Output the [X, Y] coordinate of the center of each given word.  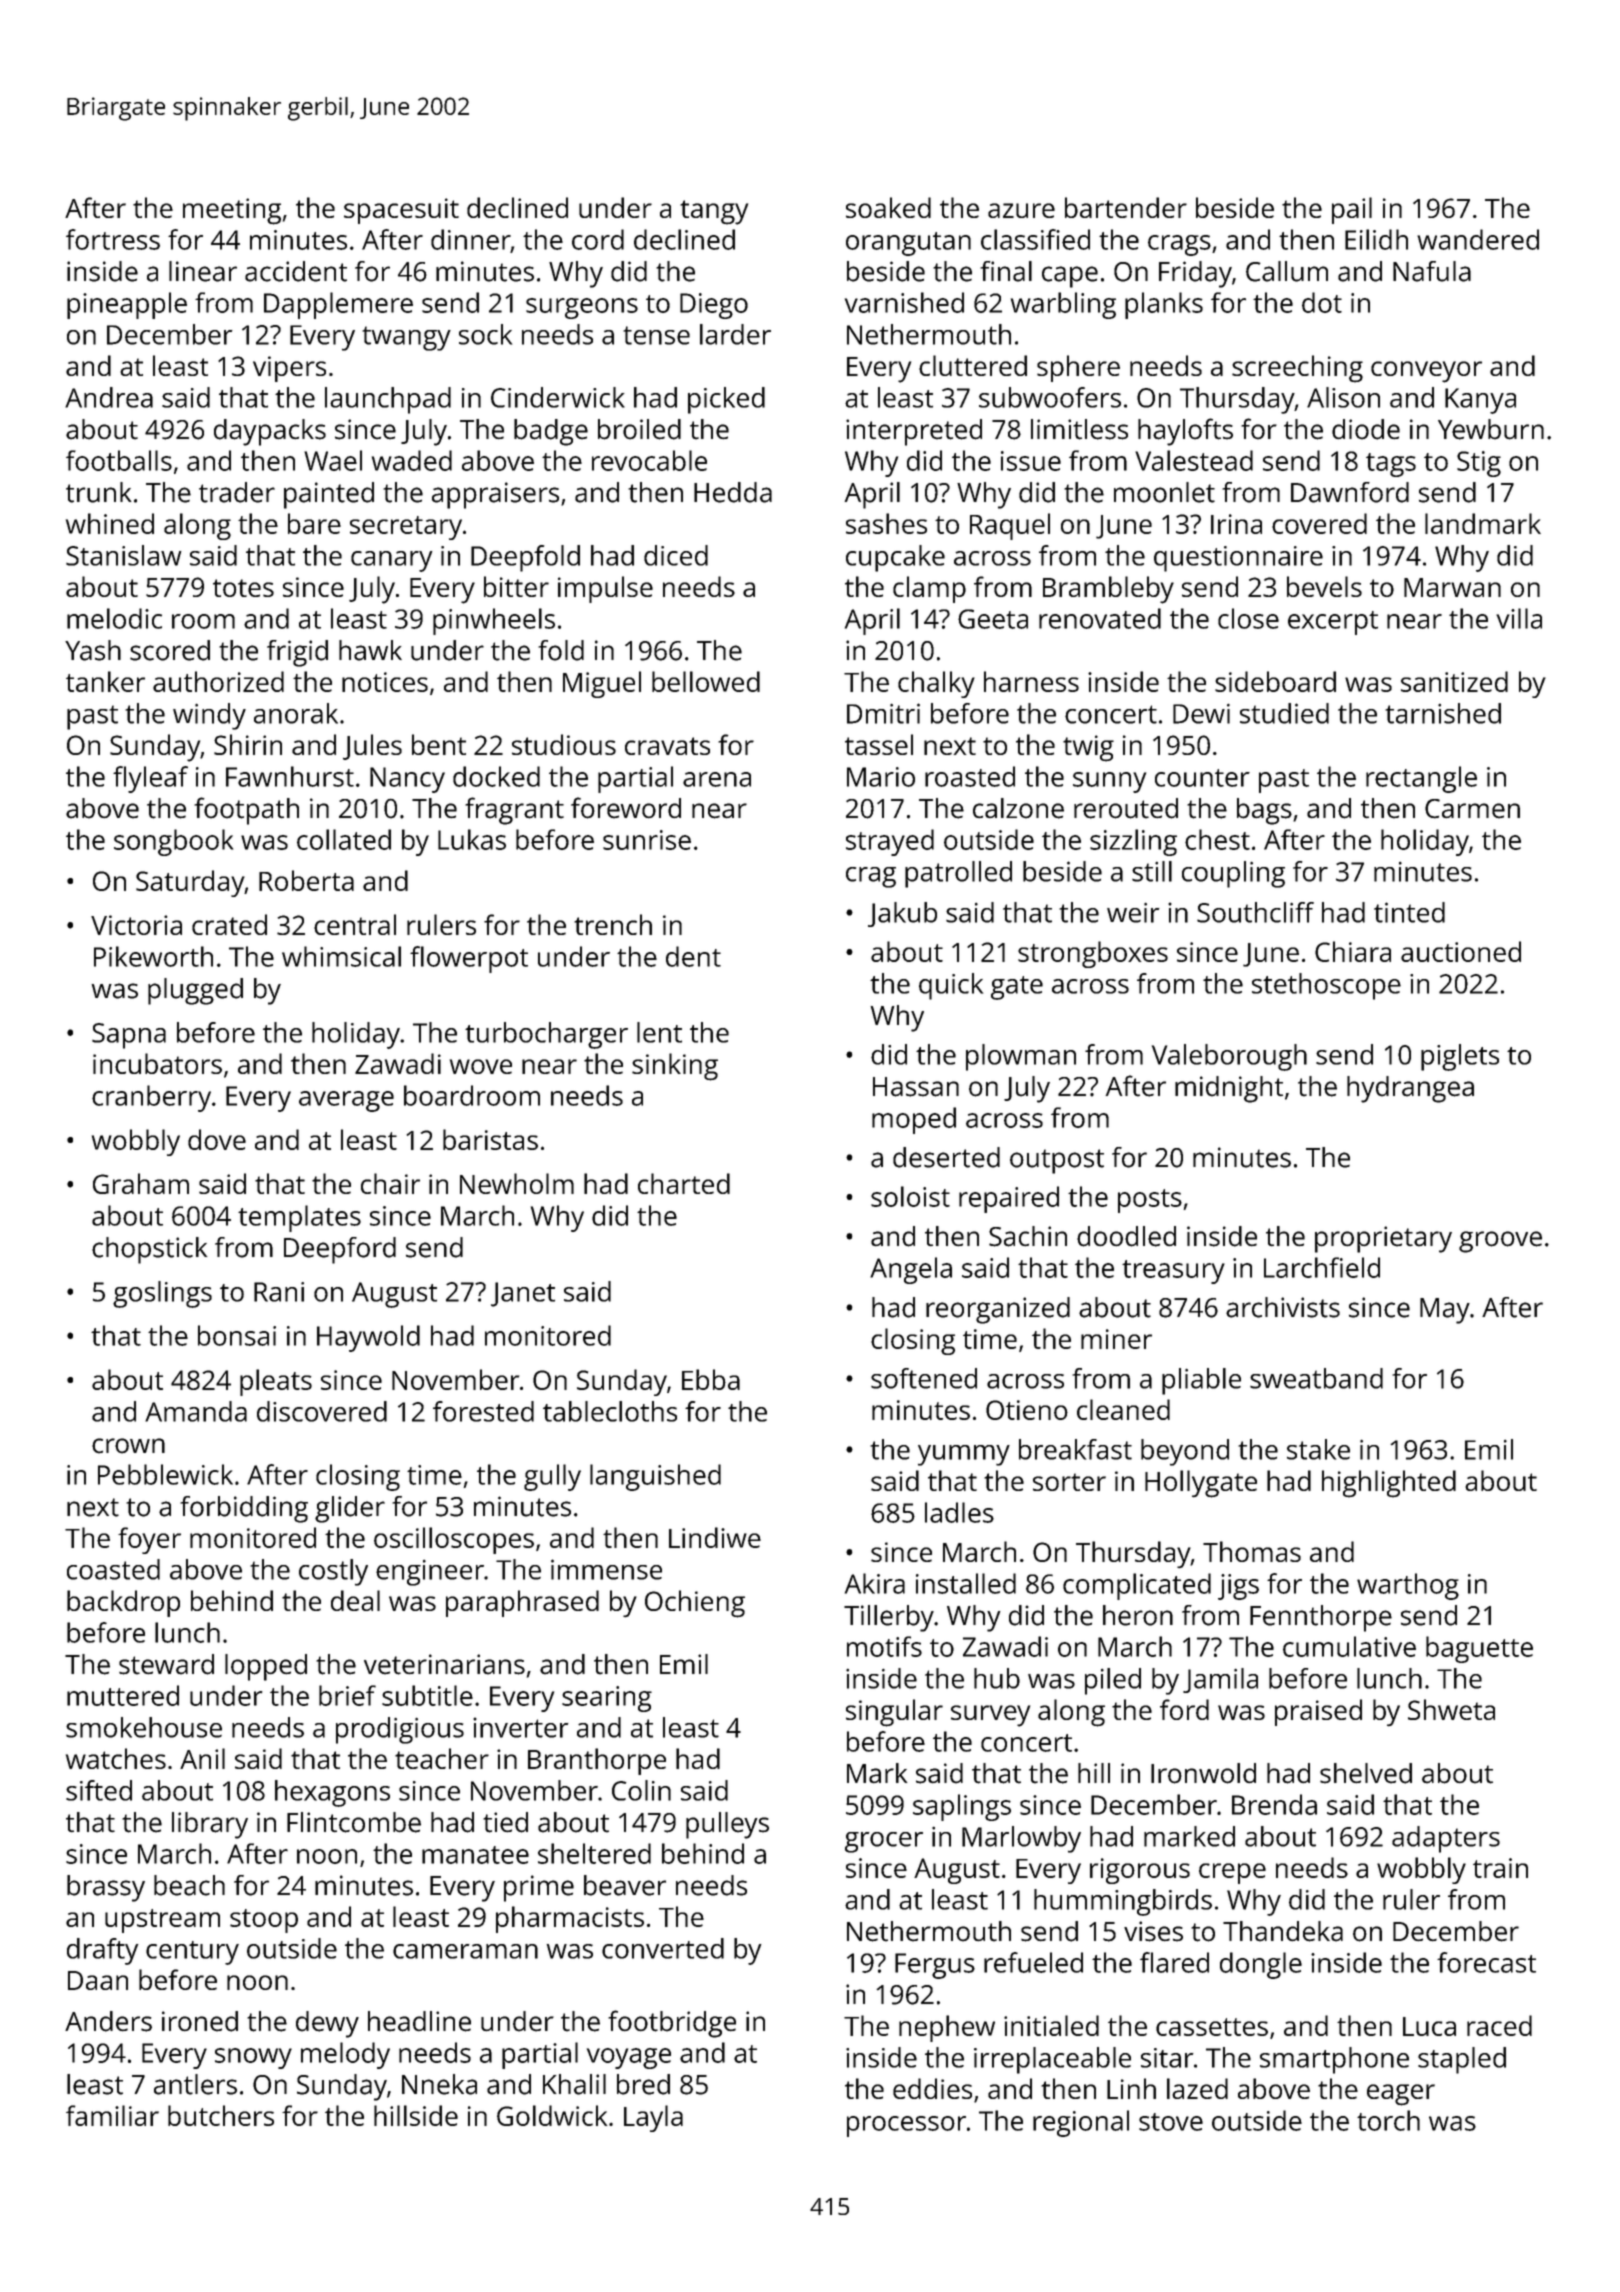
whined [110, 523]
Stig [1479, 464]
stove [1171, 2122]
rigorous [1140, 1871]
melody [345, 2055]
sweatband [1316, 1378]
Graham [141, 1183]
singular [894, 1713]
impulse [605, 589]
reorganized [998, 1310]
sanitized [1454, 681]
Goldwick [552, 2115]
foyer [149, 1540]
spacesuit [401, 211]
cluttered [973, 365]
